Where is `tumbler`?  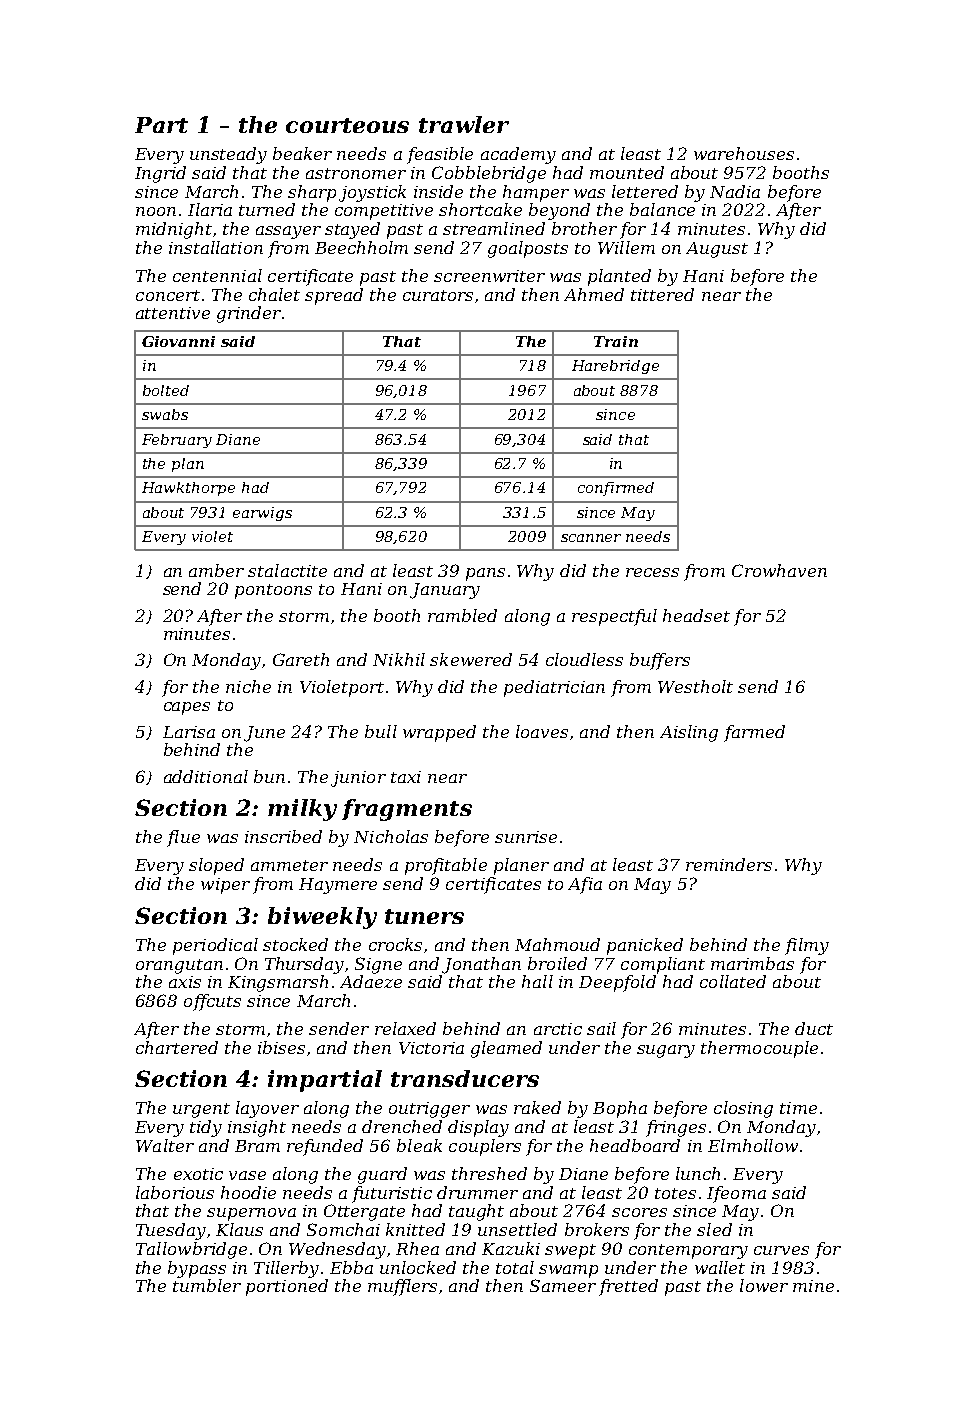 tumbler is located at coordinates (207, 1285).
